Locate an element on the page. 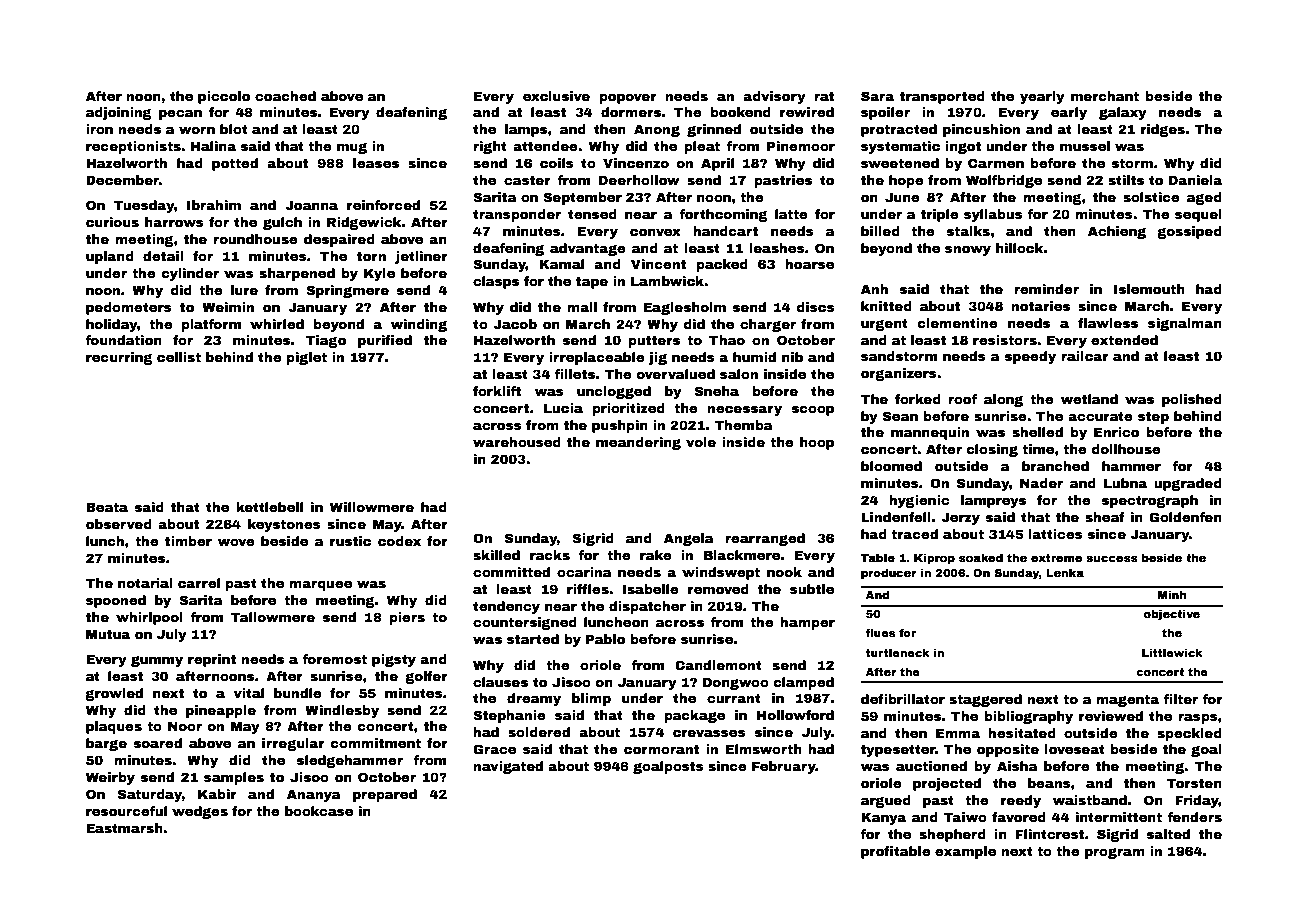 The height and width of the page is (924, 1308). salon is located at coordinates (739, 374).
